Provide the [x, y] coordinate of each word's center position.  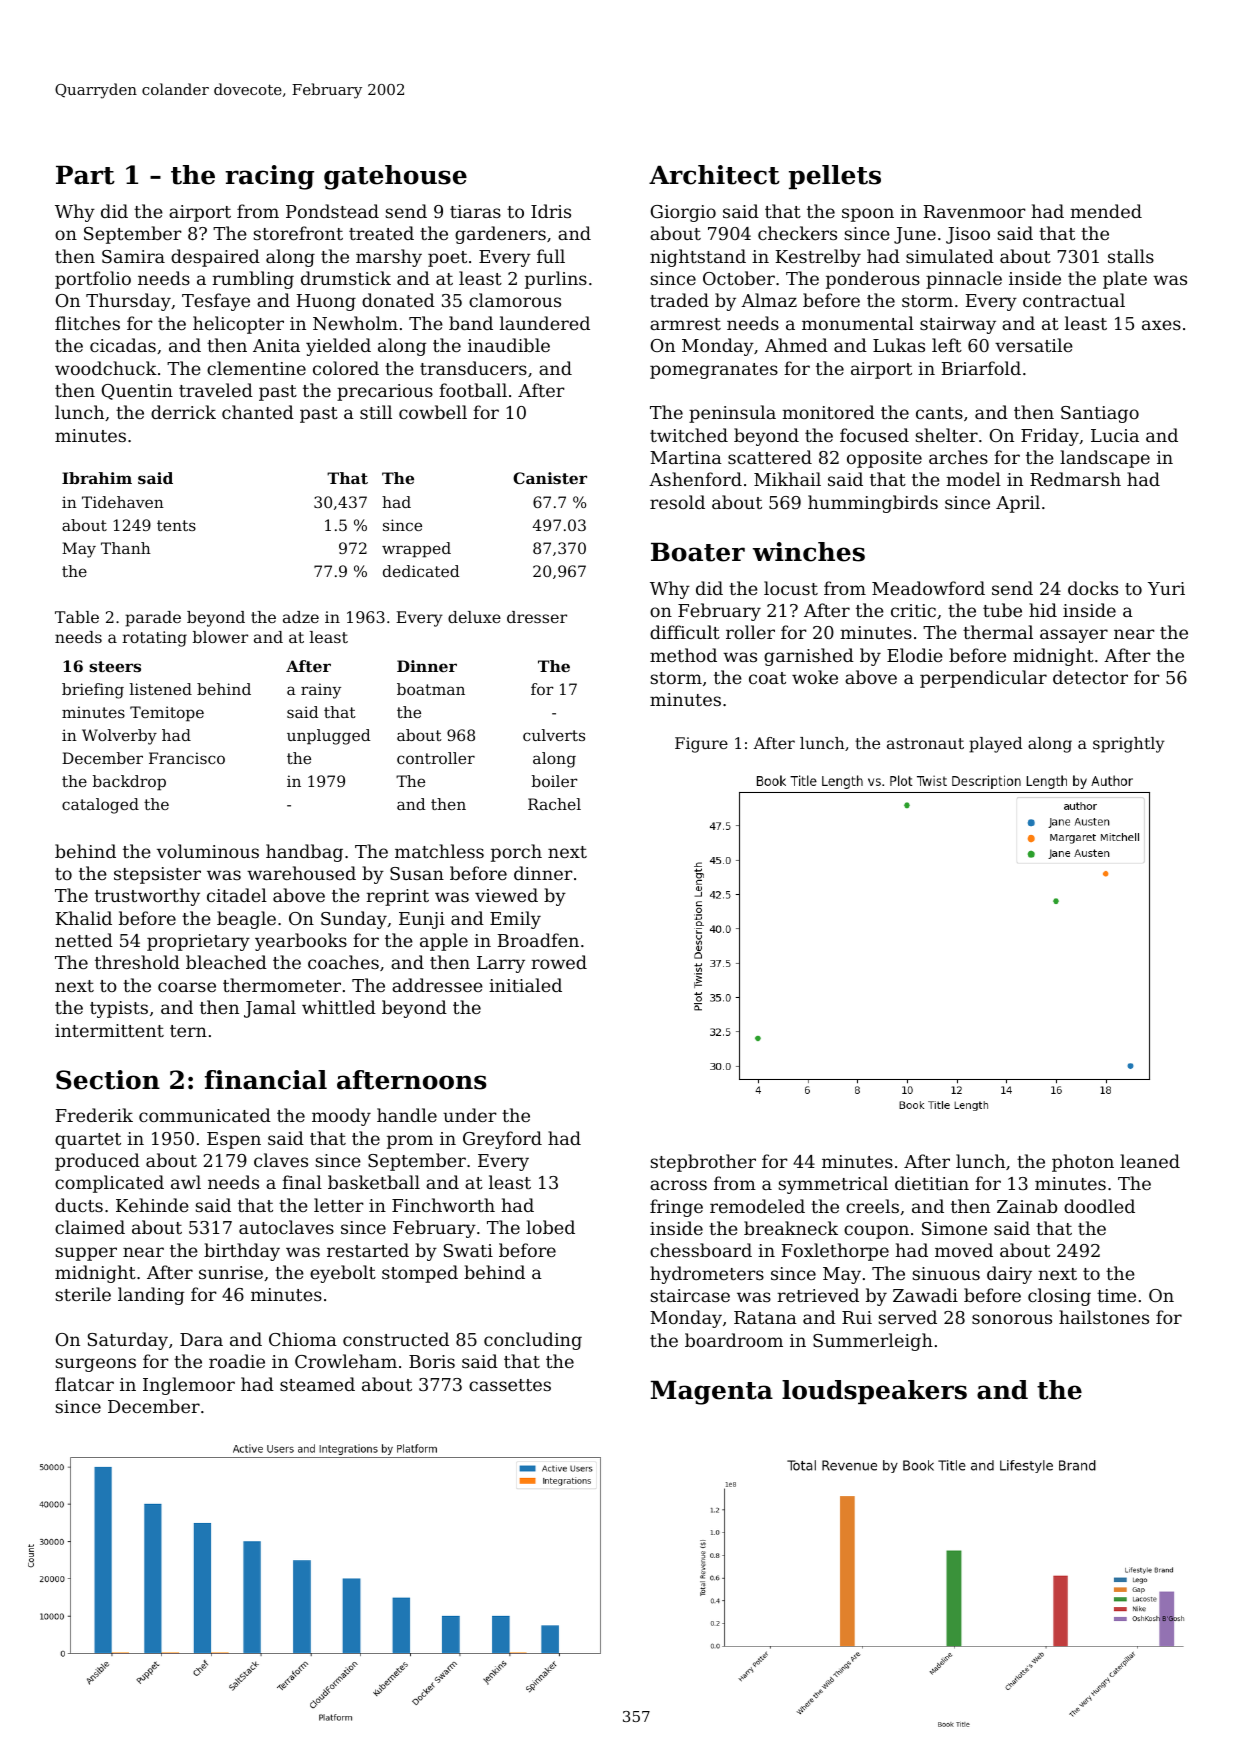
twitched [689, 435]
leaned [1150, 1161]
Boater [698, 552]
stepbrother [703, 1163]
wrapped [416, 550]
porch [516, 853]
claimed [90, 1227]
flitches [87, 323]
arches [958, 457]
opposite [884, 459]
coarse [187, 987]
